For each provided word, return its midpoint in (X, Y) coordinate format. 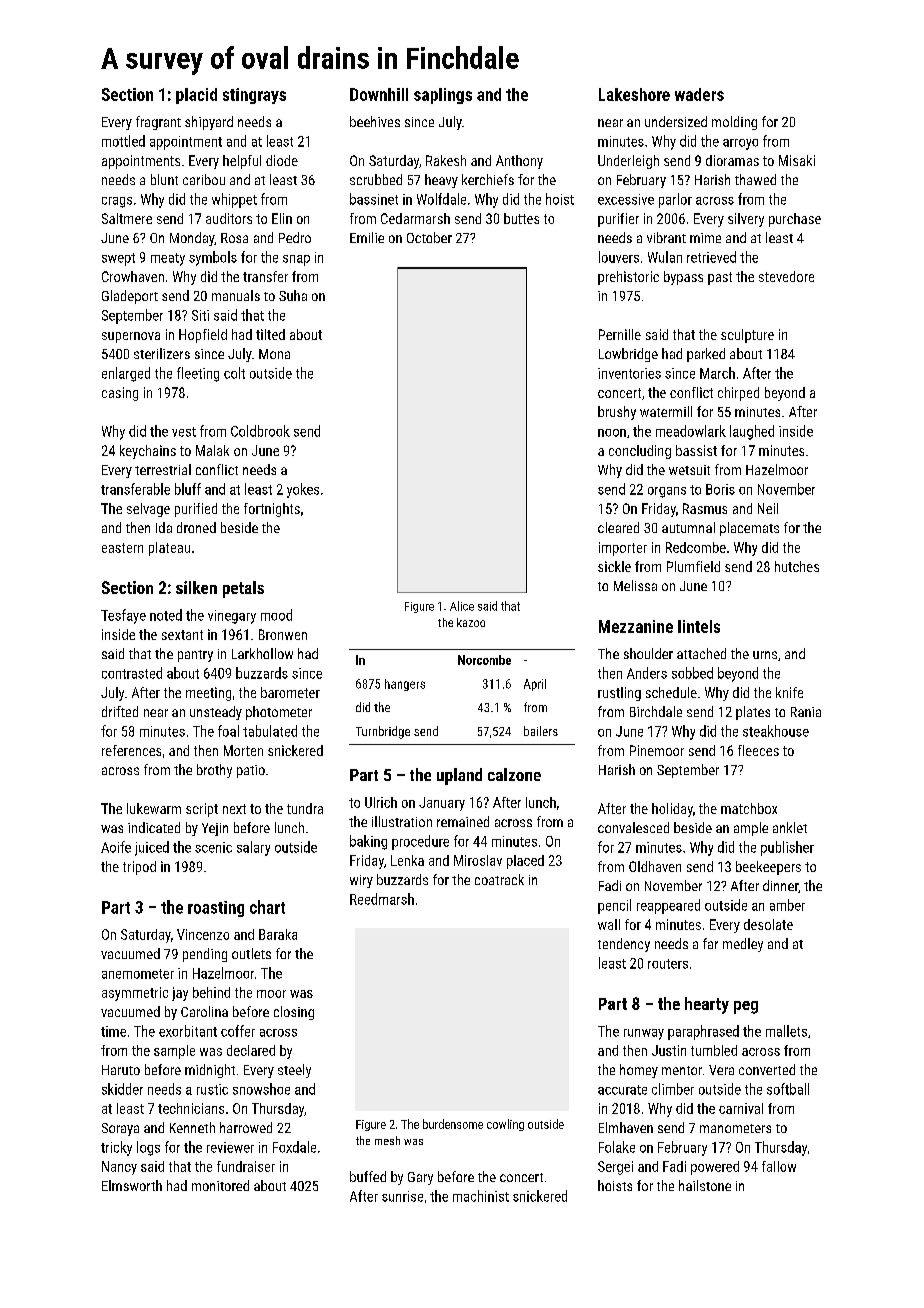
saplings (443, 96)
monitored (220, 1185)
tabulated (270, 731)
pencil (614, 906)
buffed (368, 1176)
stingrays (254, 96)
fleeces (758, 750)
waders (699, 94)
